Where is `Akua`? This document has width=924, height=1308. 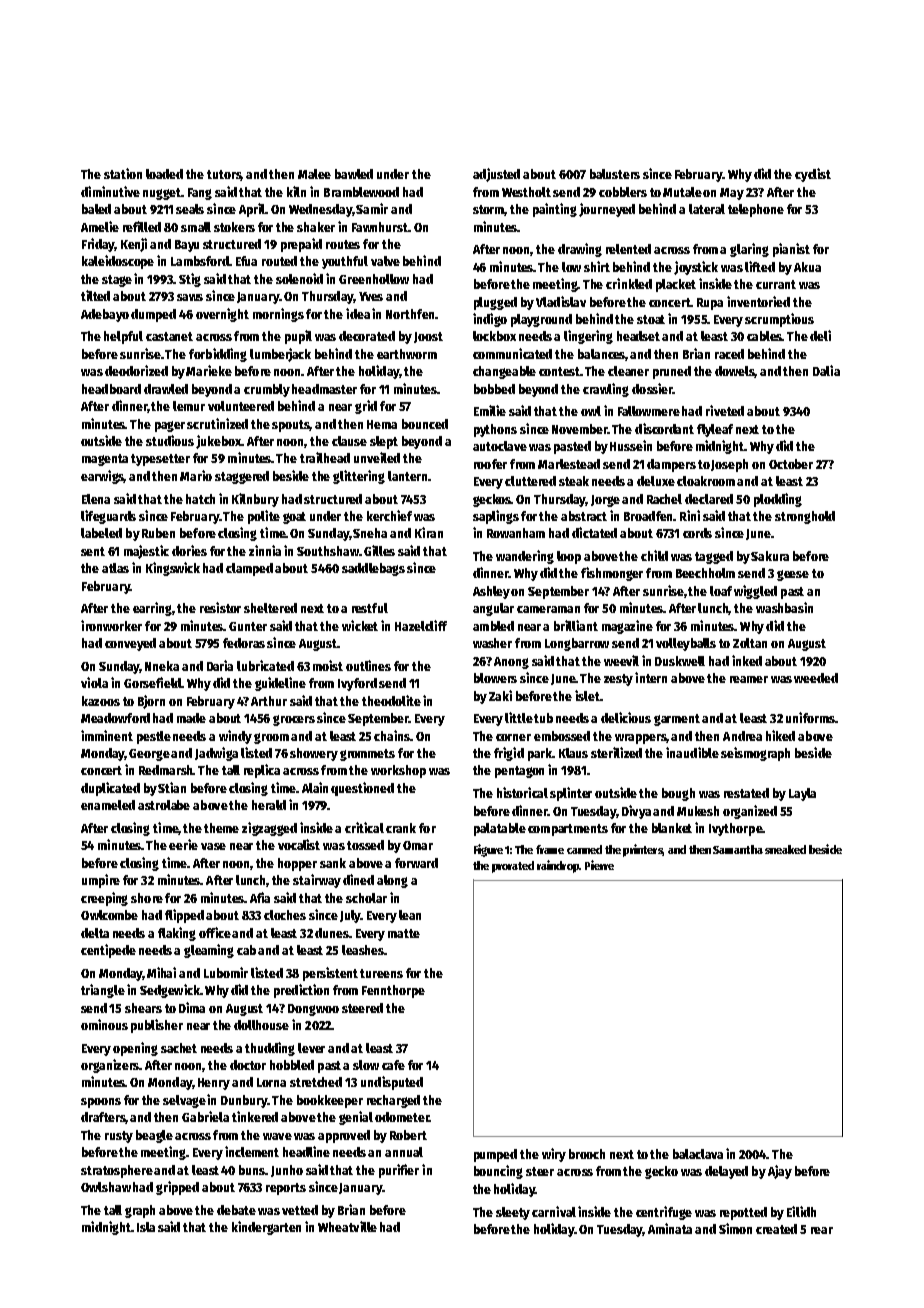 Akua is located at coordinates (807, 267).
